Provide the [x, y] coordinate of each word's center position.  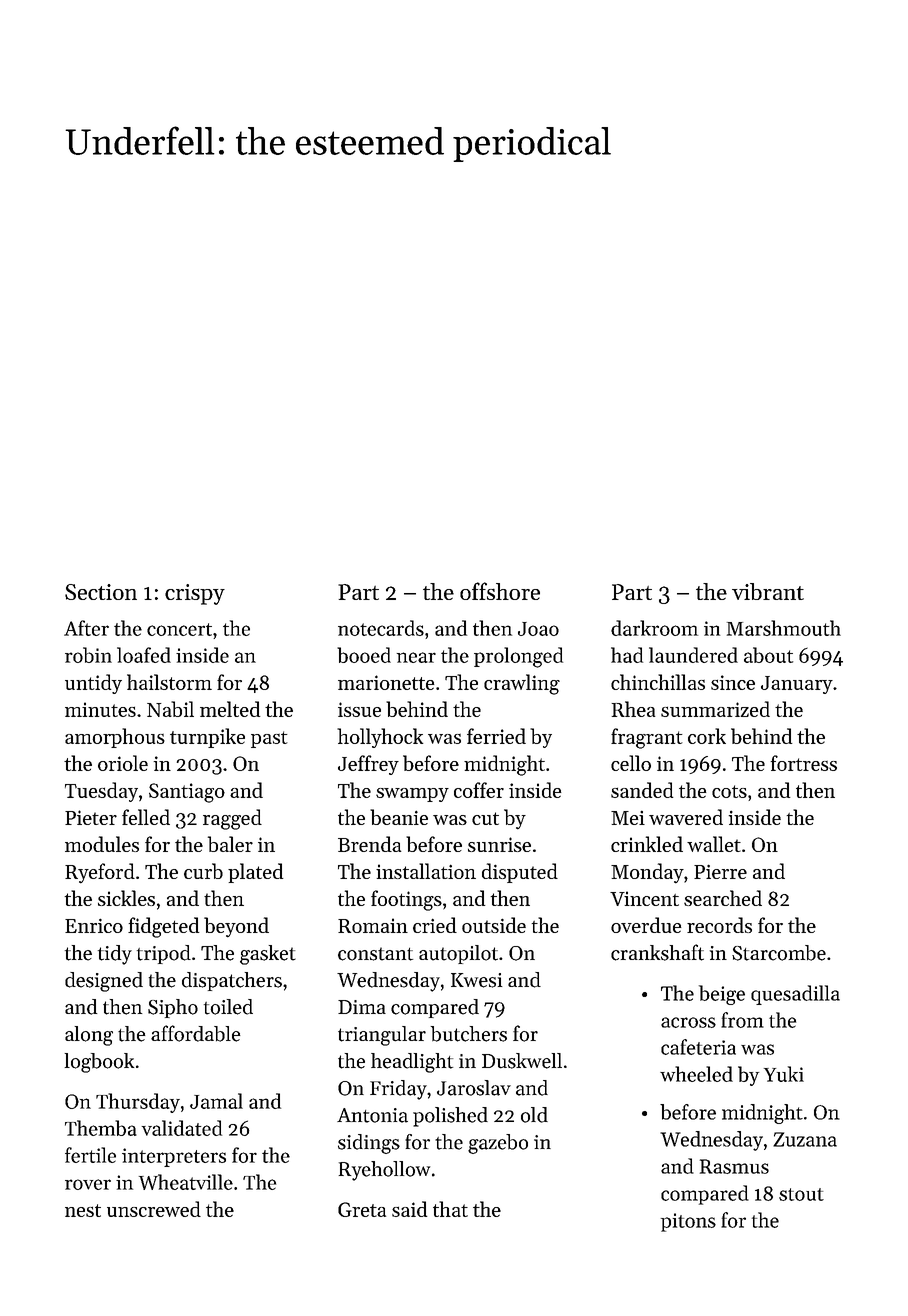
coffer [479, 790]
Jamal [216, 1101]
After [86, 628]
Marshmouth [784, 628]
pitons [688, 1222]
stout [801, 1194]
